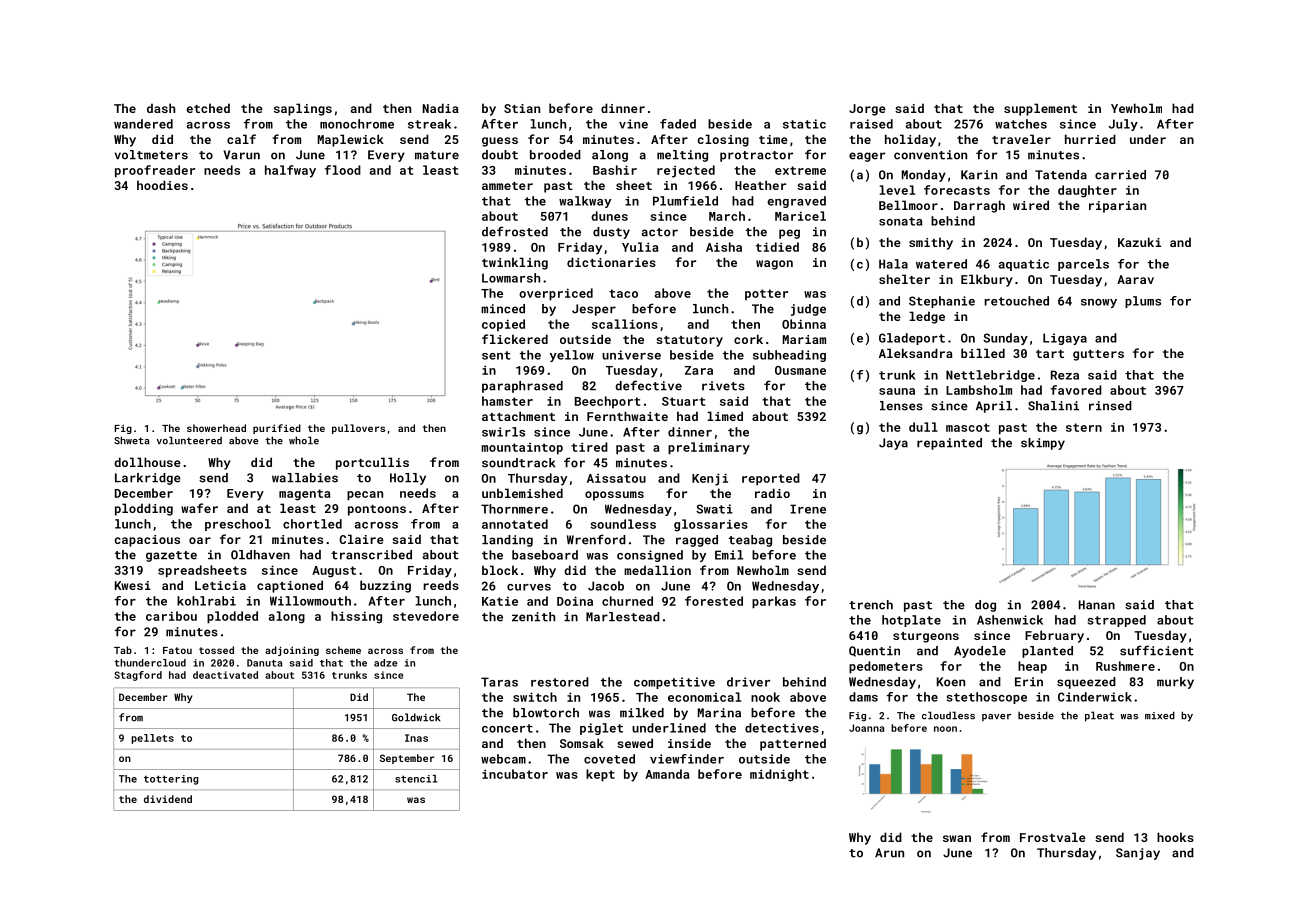 This document has height=924, width=1308. Describe the element at coordinates (1097, 605) in the document. I see `Hanan` at that location.
